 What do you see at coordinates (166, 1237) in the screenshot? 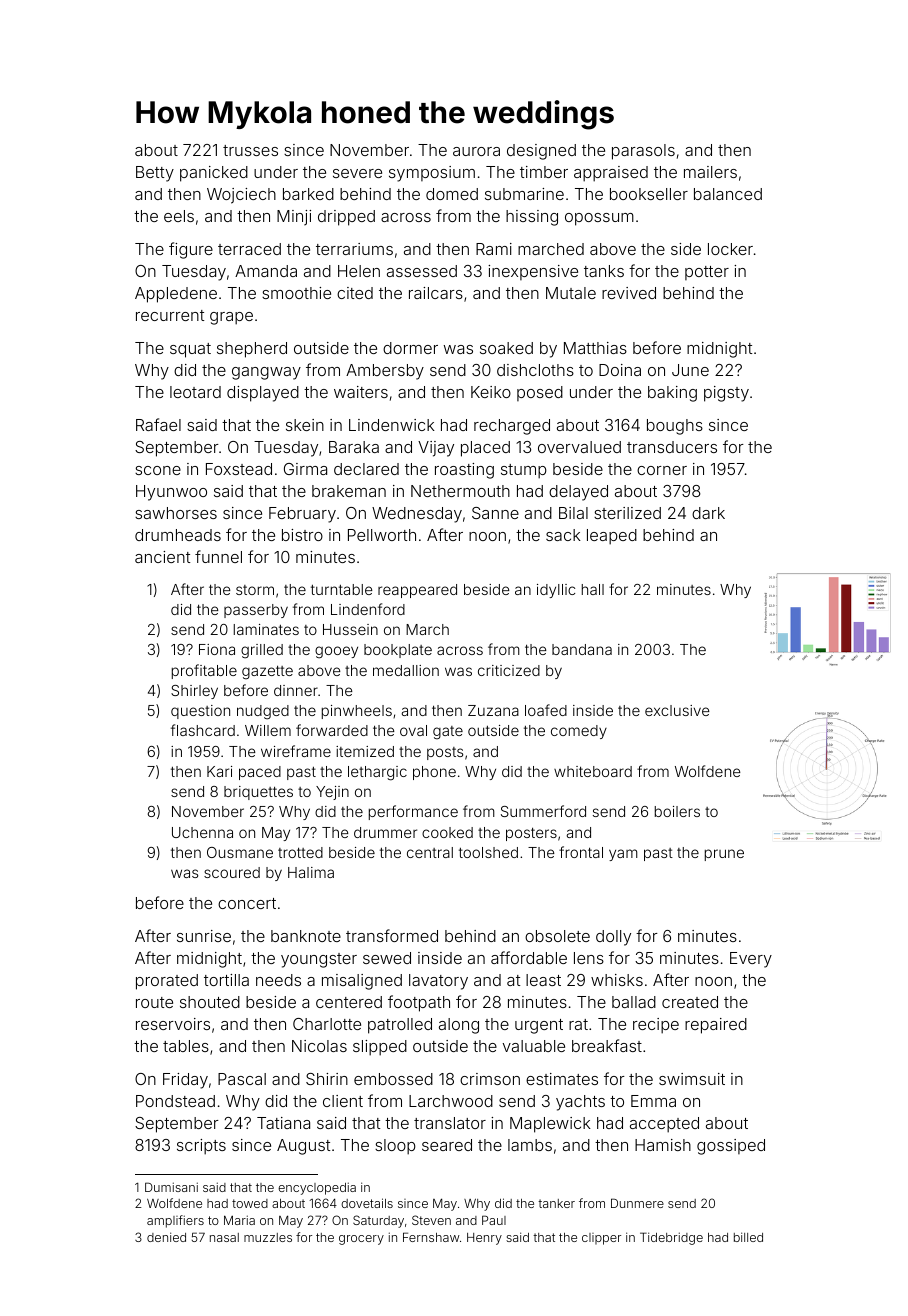
I see `denied` at bounding box center [166, 1237].
